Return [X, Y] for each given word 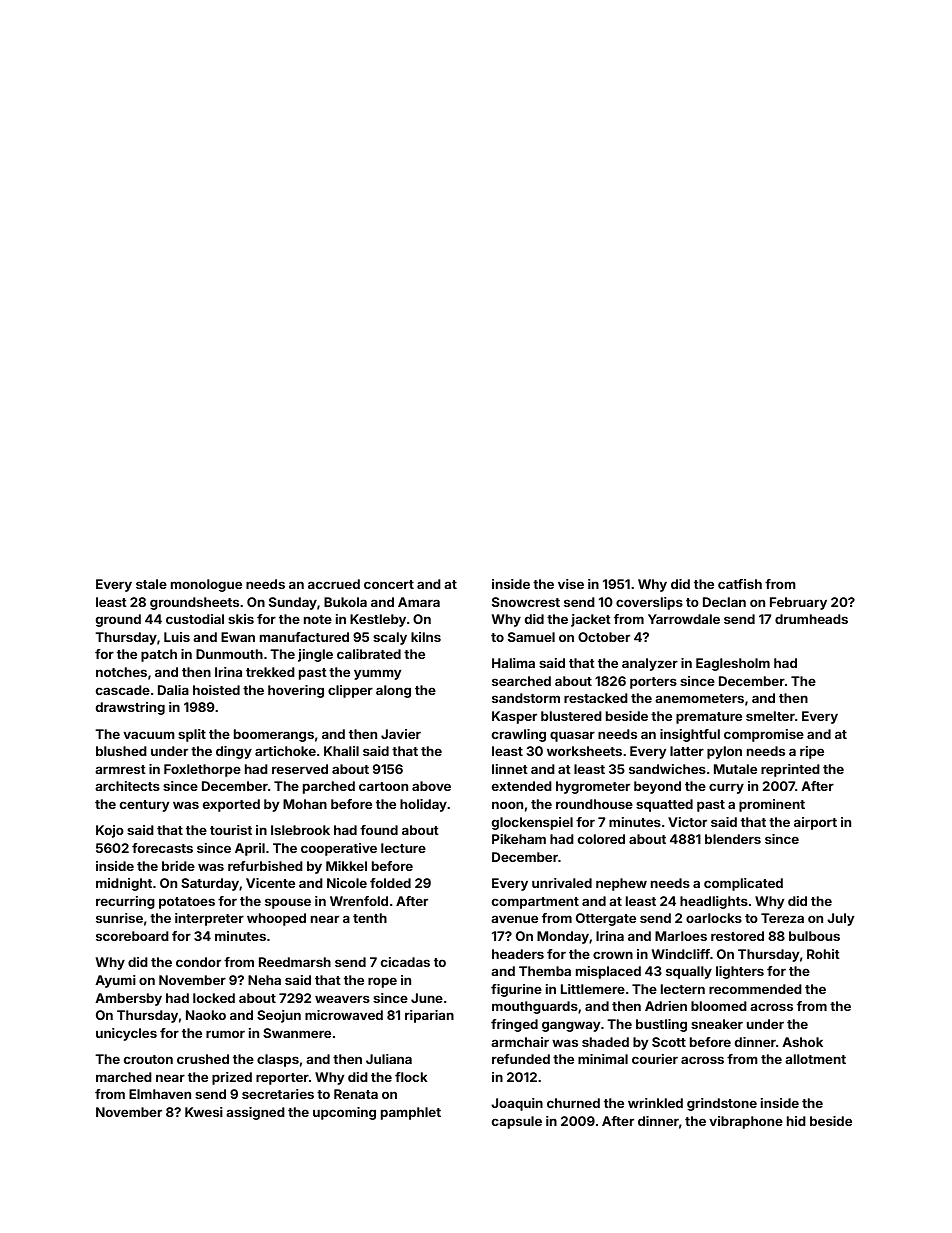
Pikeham [519, 839]
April [250, 849]
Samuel [531, 637]
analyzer [650, 664]
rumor [225, 1034]
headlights [714, 902]
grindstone [722, 1104]
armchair [520, 1042]
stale [151, 584]
